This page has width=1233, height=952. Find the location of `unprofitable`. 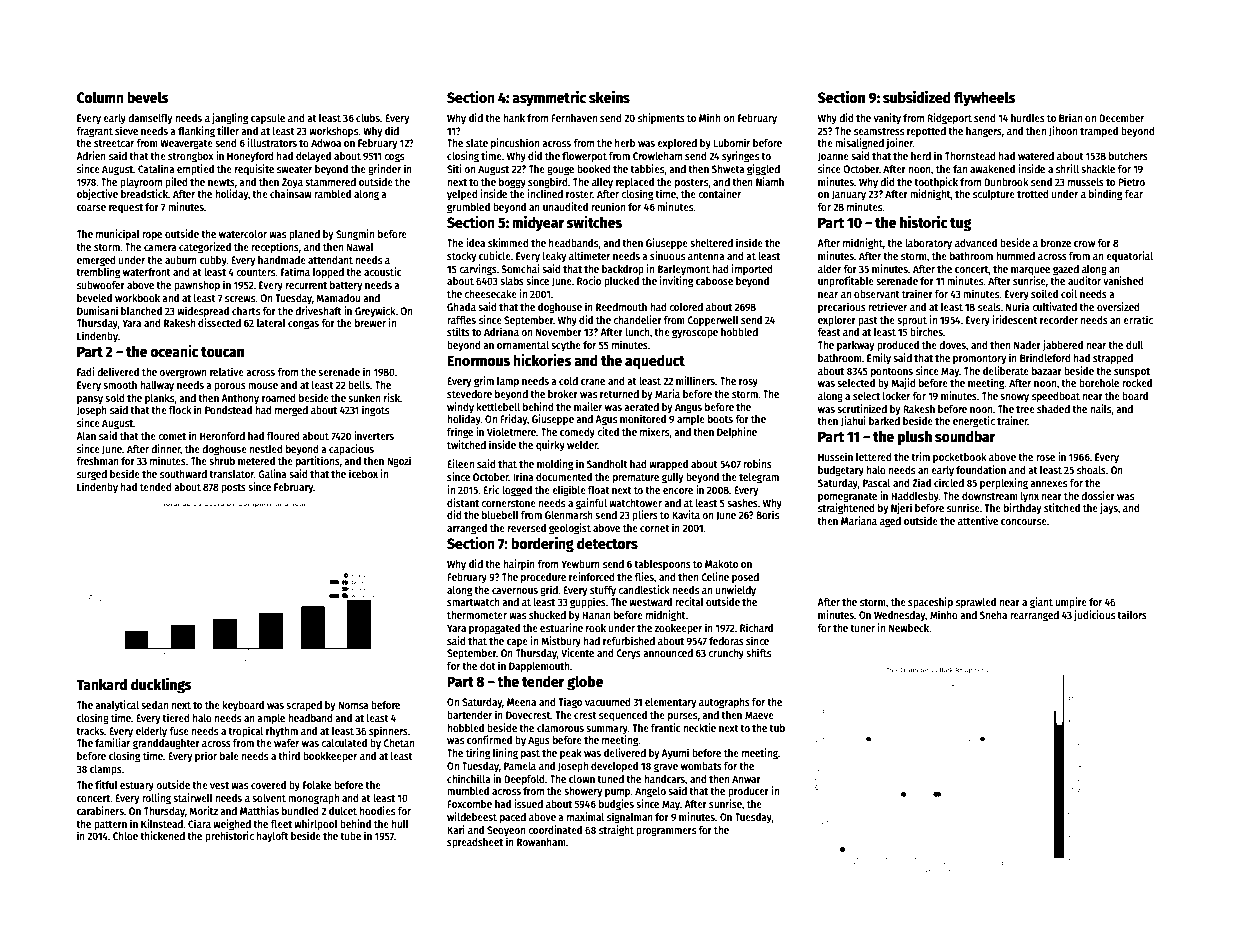

unprofitable is located at coordinates (846, 282).
